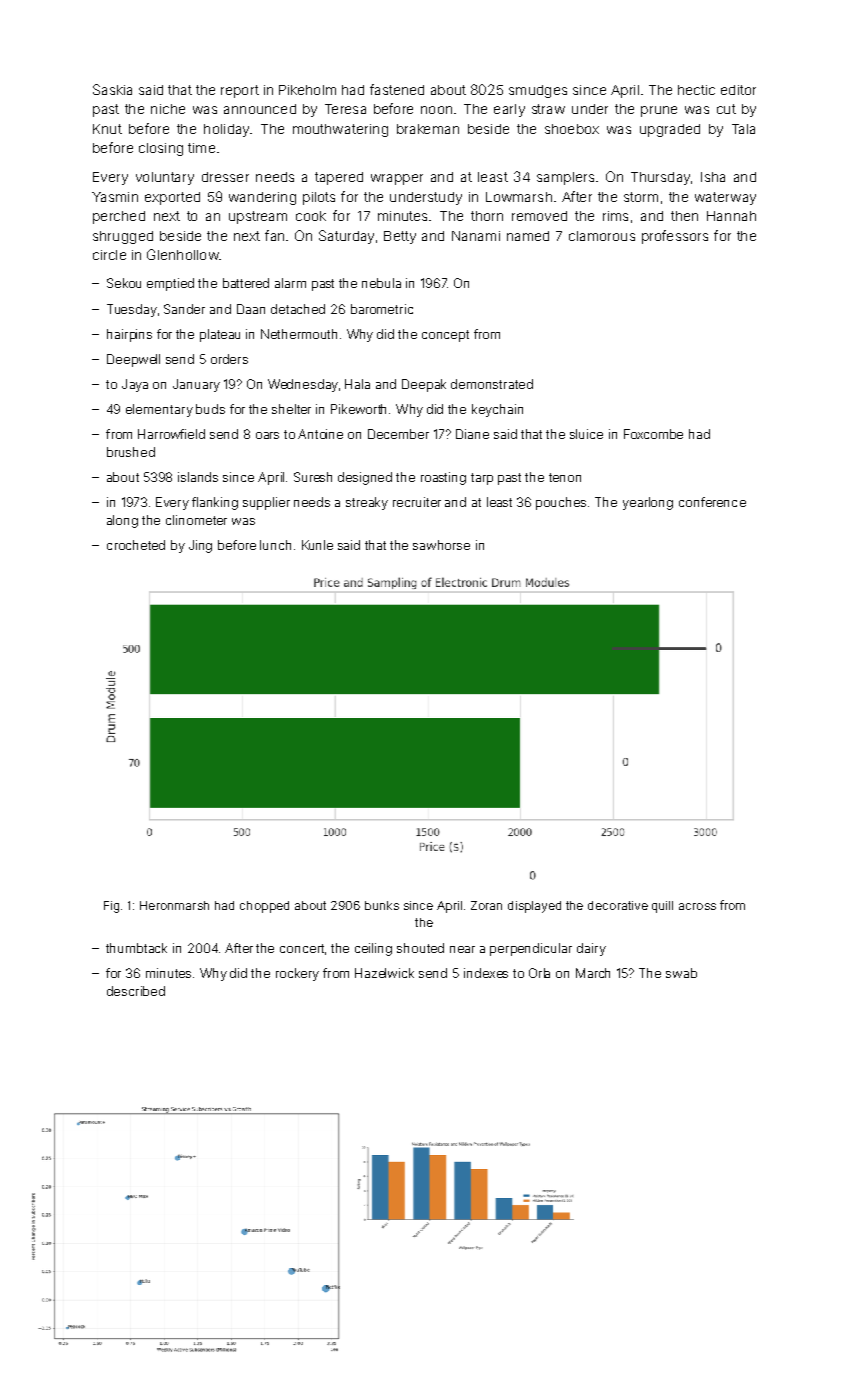 This screenshot has width=849, height=1400. Describe the element at coordinates (482, 479) in the screenshot. I see `tarp` at that location.
